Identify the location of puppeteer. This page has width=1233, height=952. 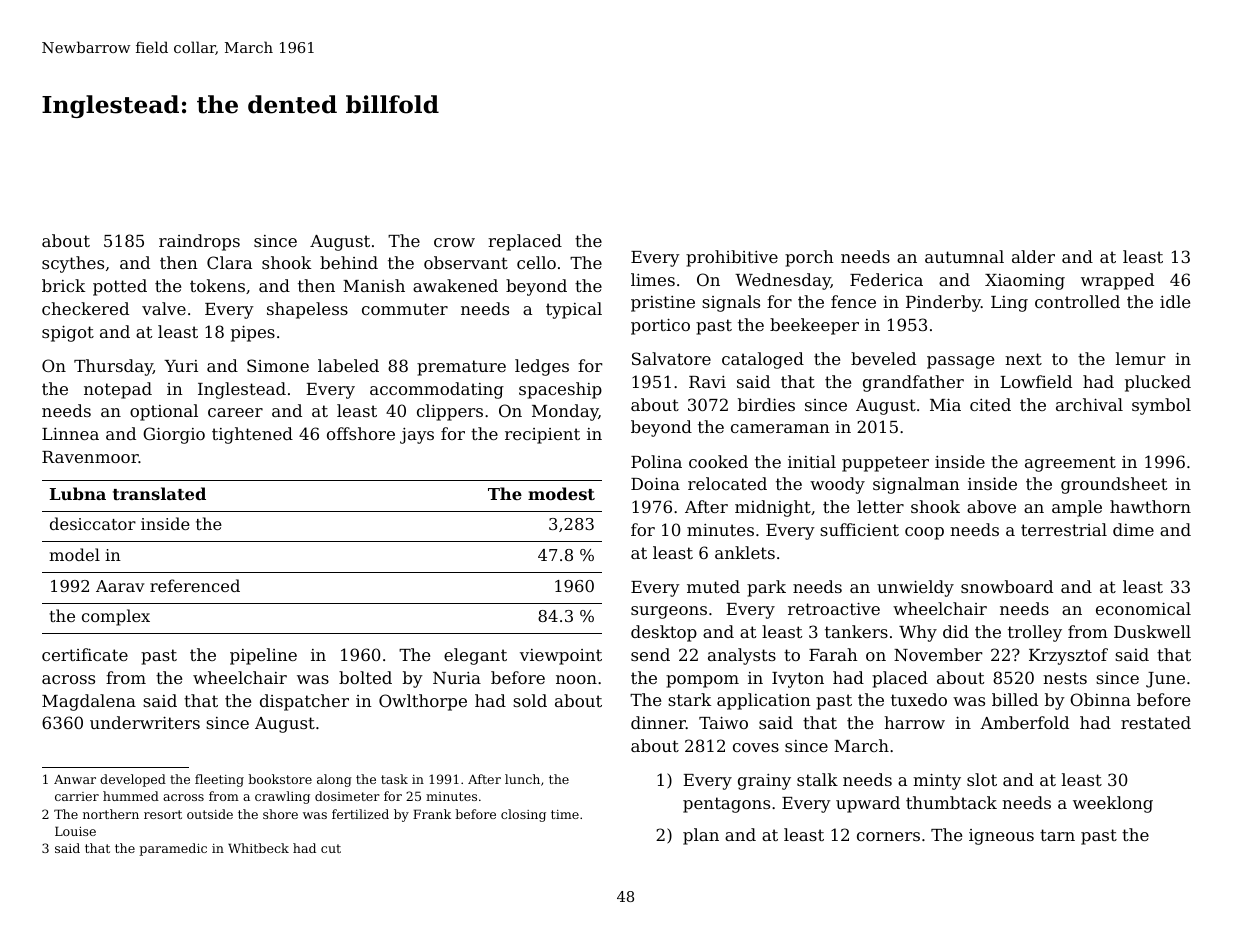
(885, 464).
